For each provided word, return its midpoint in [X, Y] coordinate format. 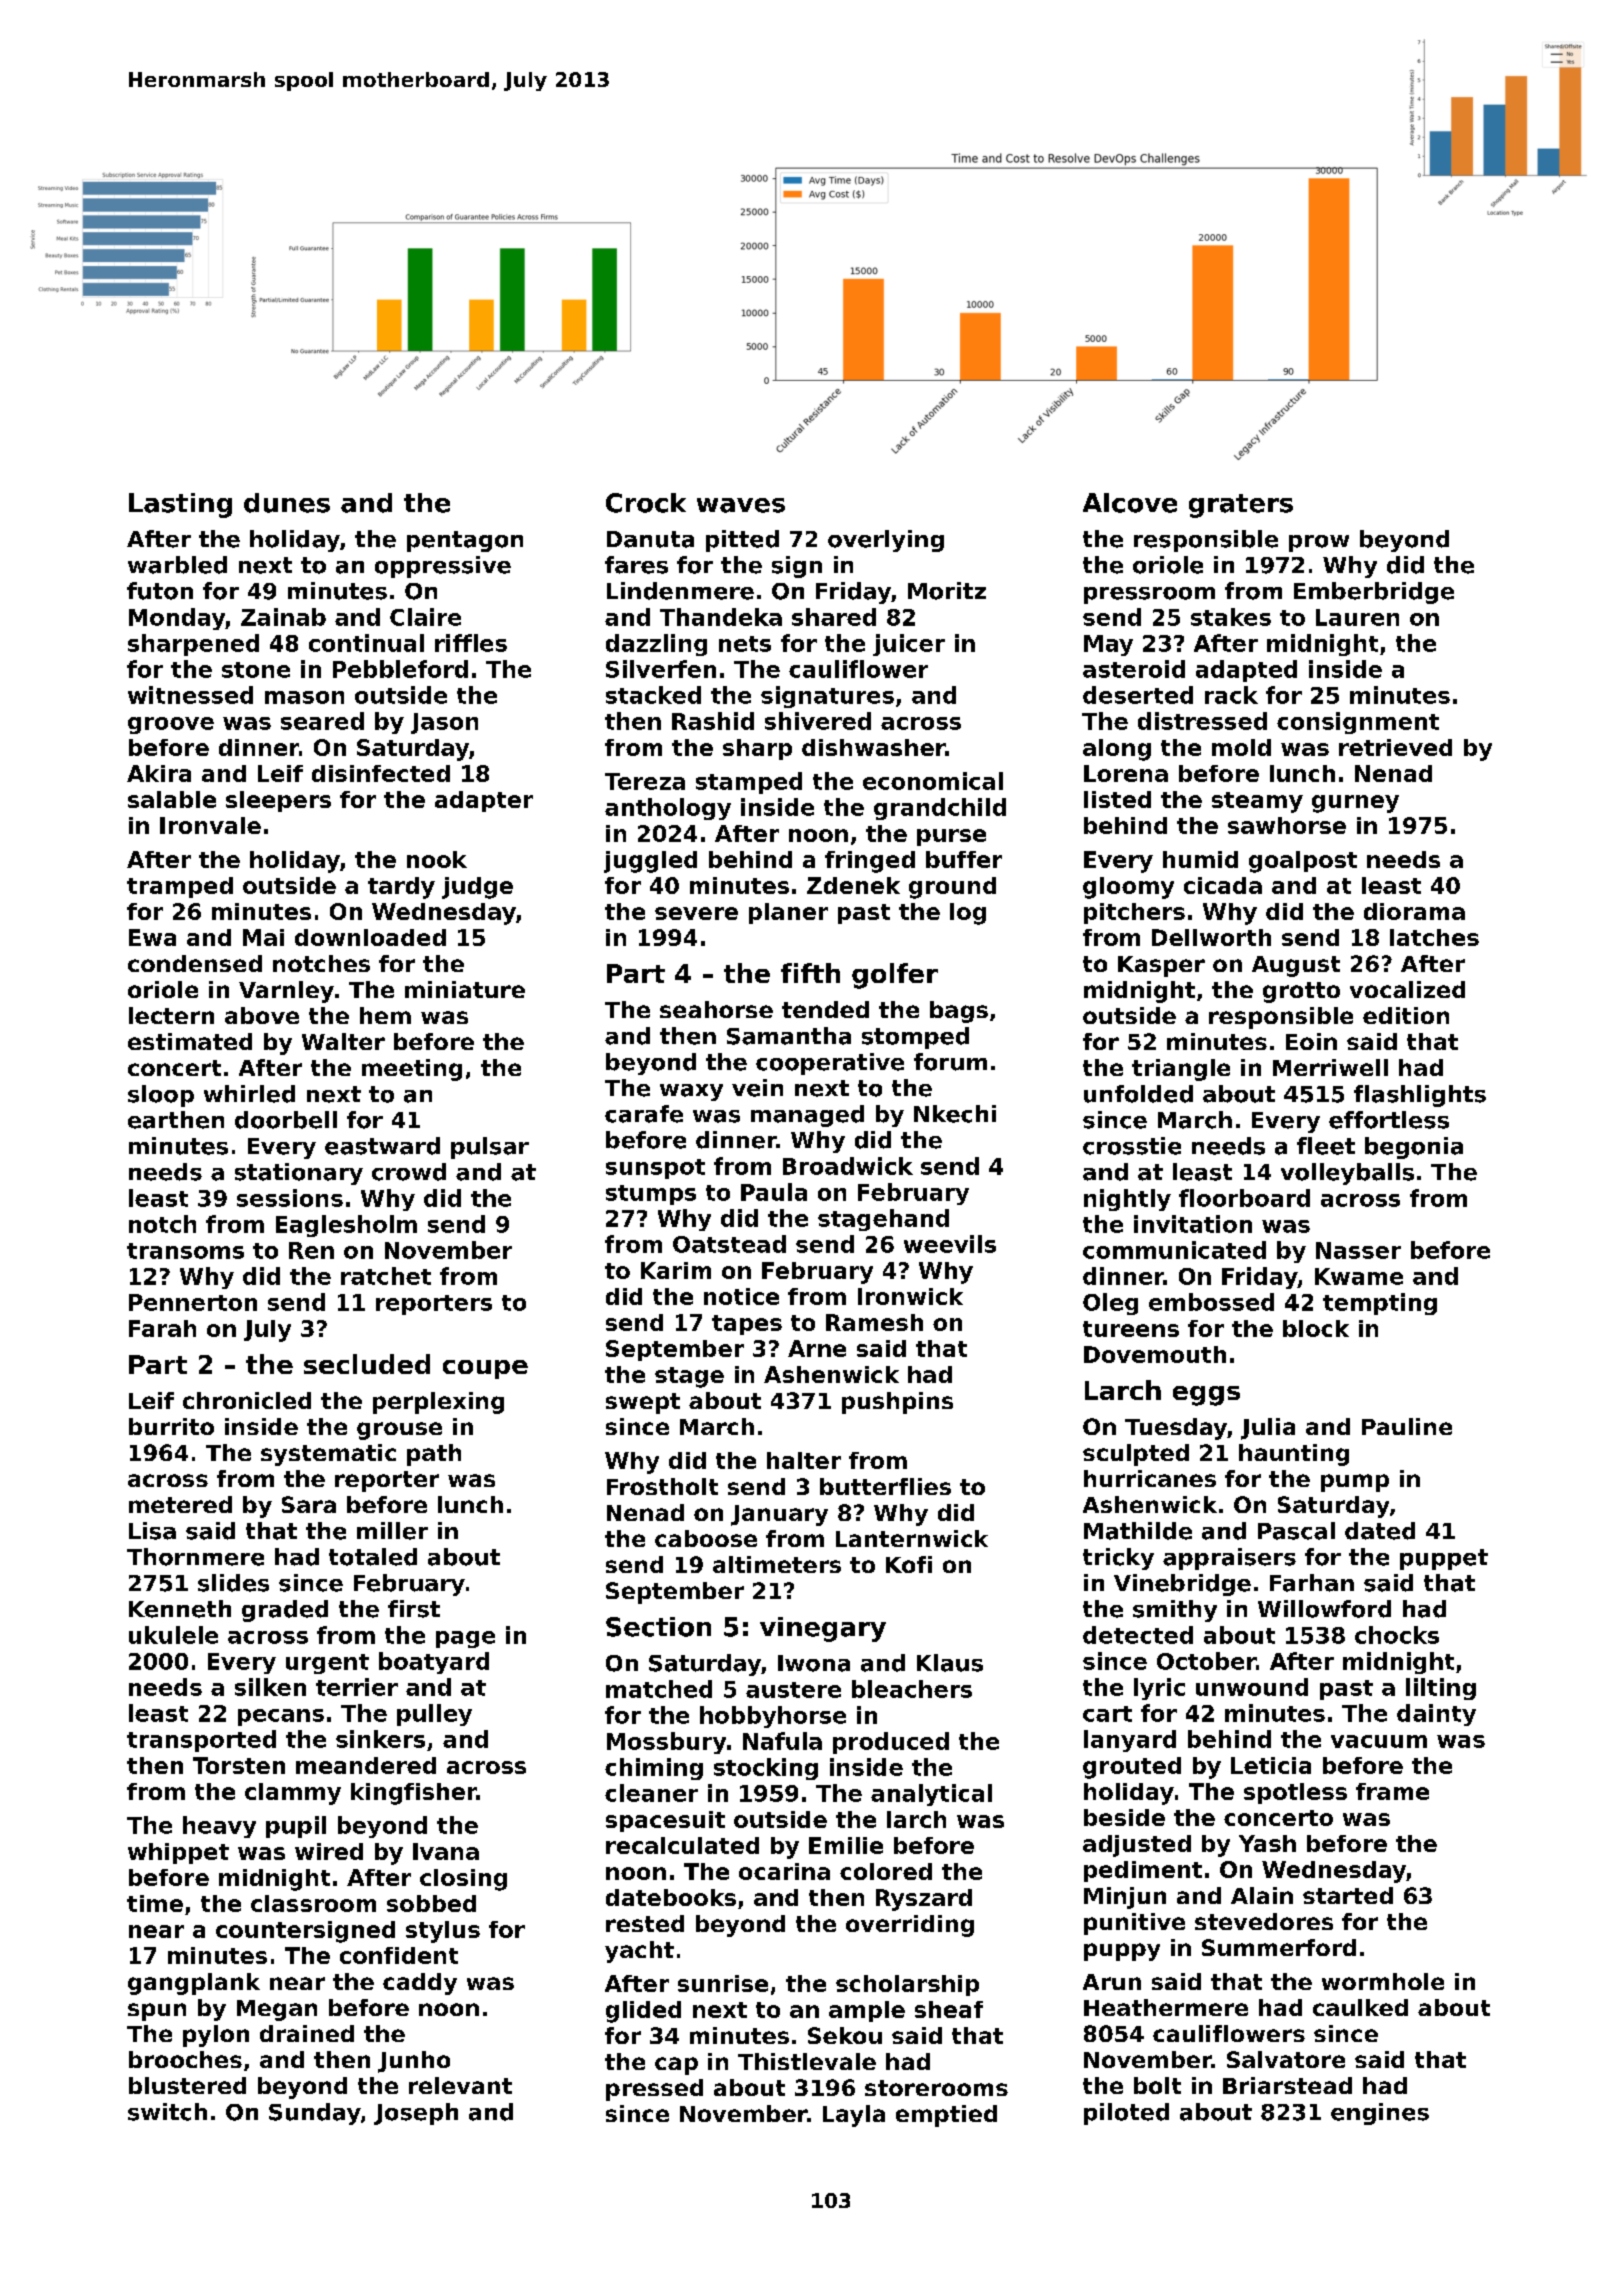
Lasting [180, 505]
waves [741, 505]
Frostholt [662, 1486]
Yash [1267, 1843]
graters [1241, 506]
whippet [178, 1853]
